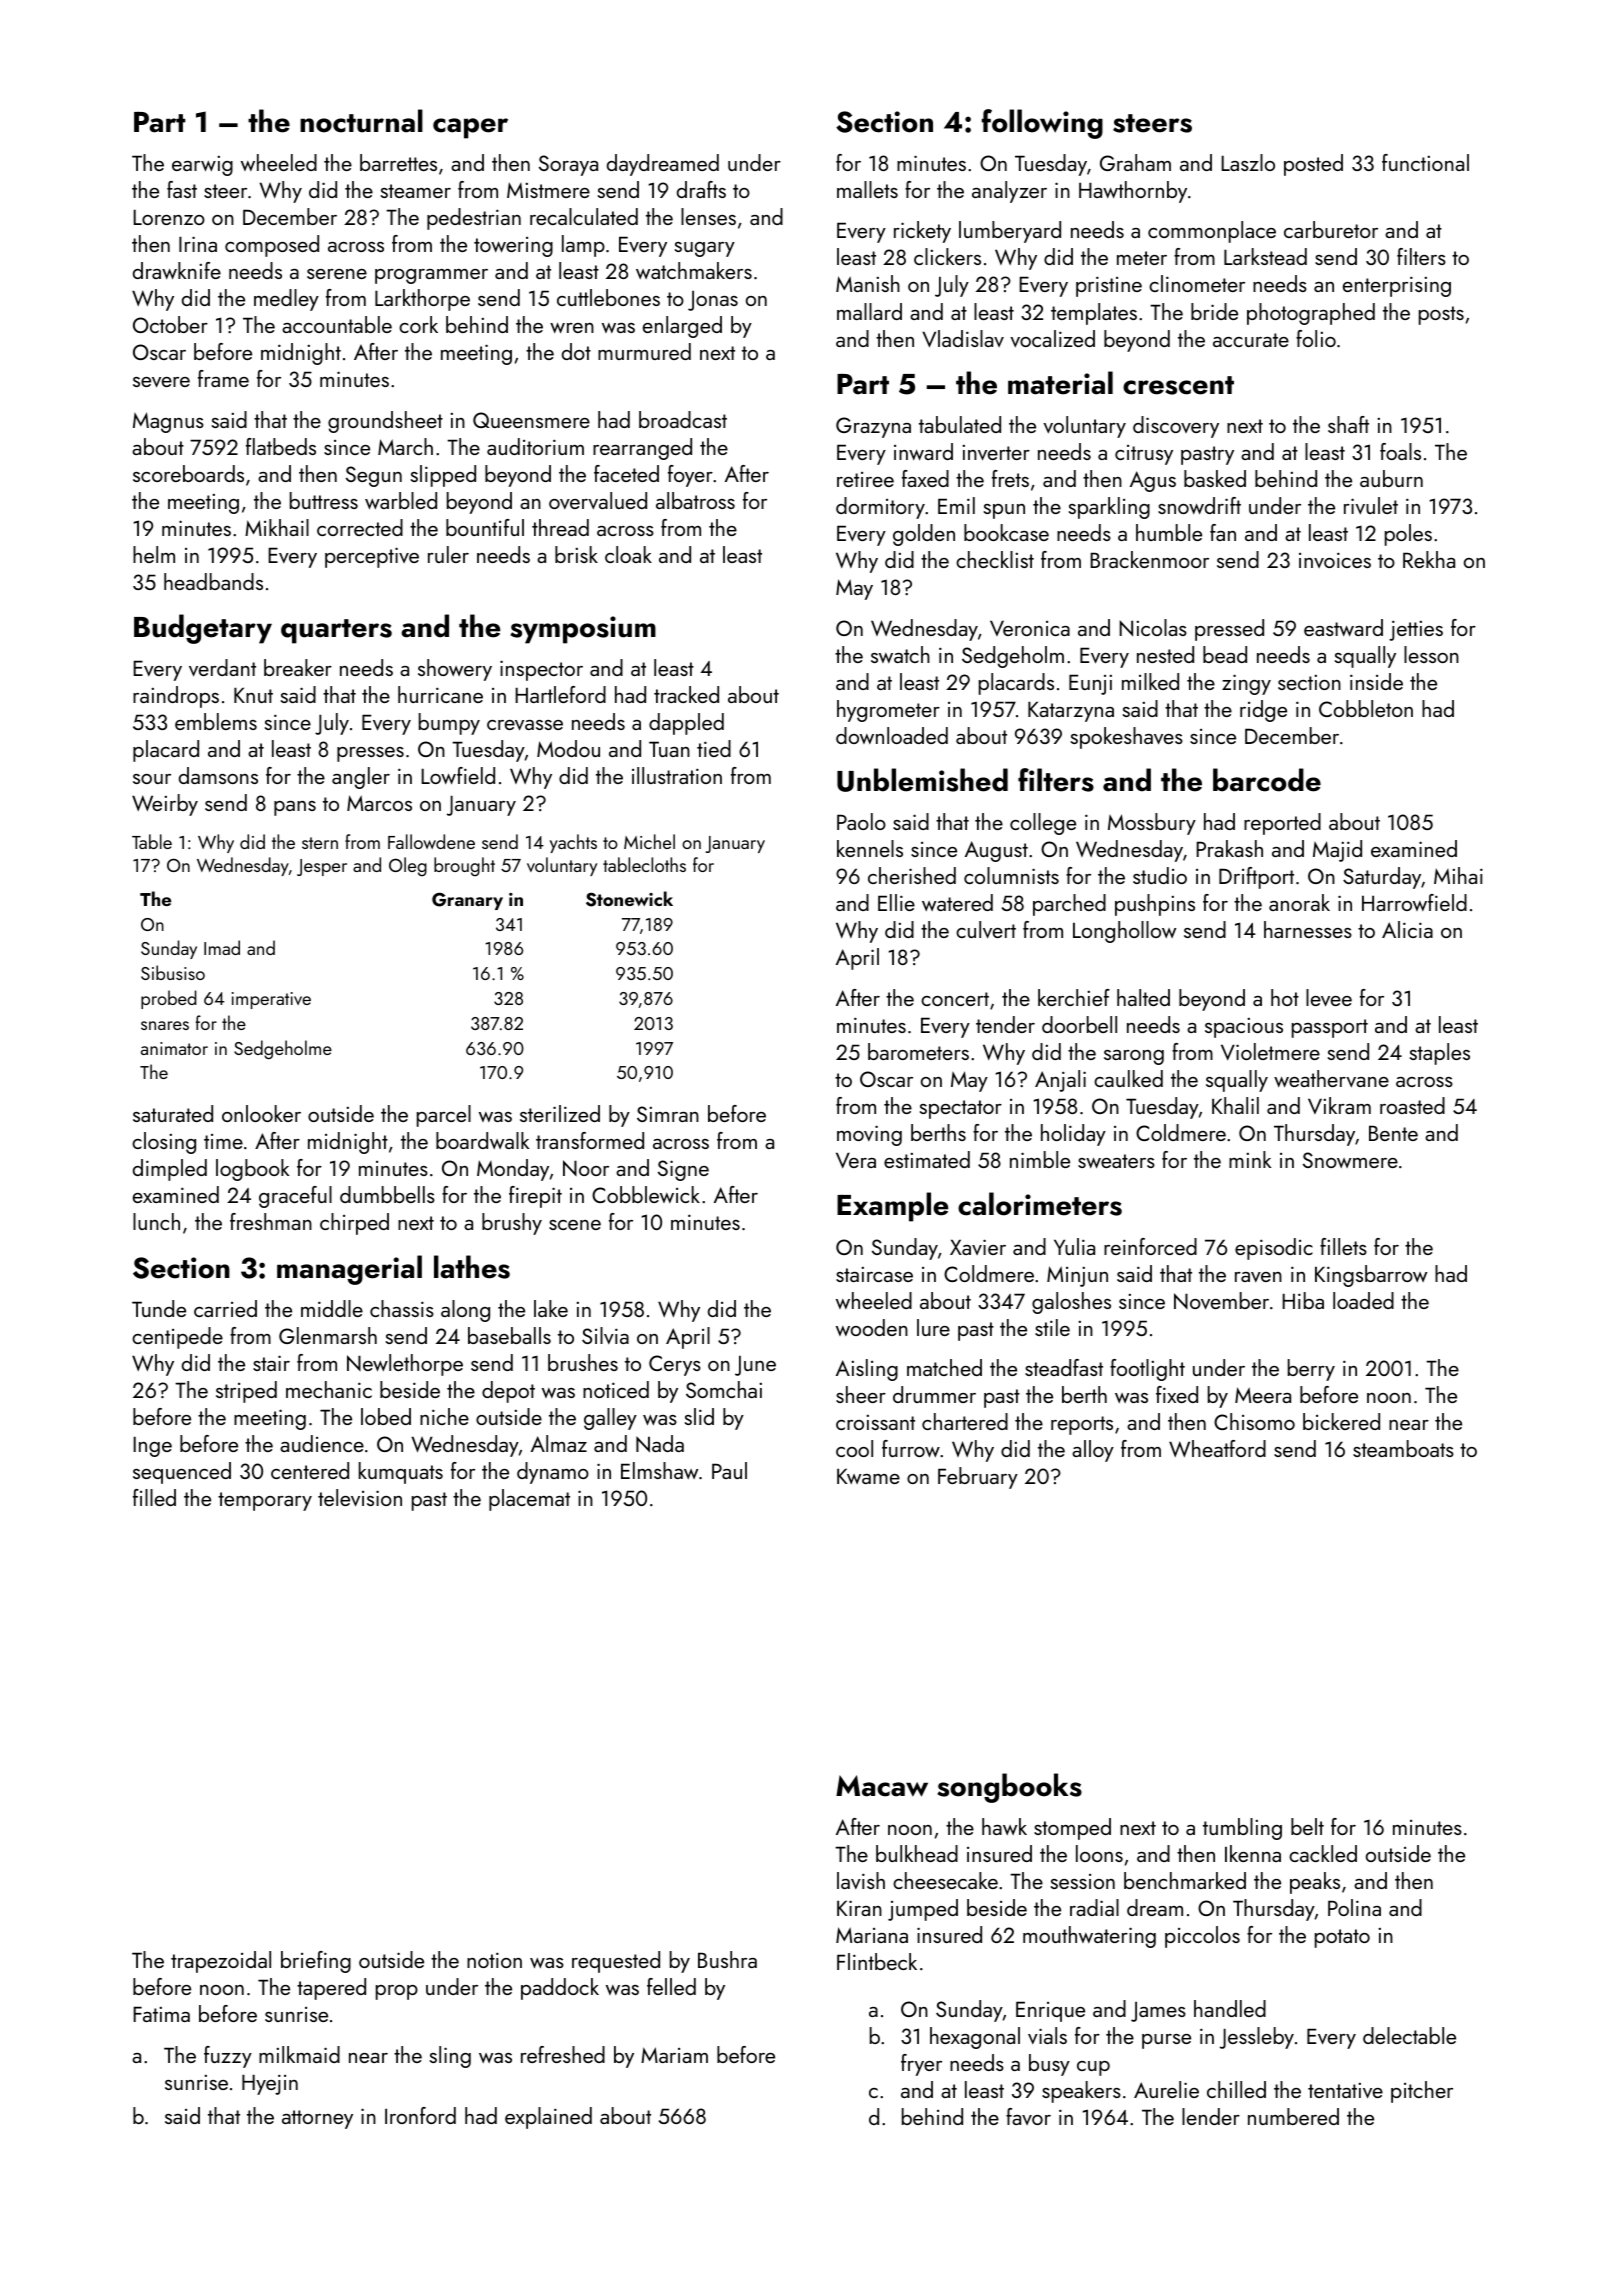 The width and height of the screenshot is (1620, 2292). What do you see at coordinates (921, 2065) in the screenshot?
I see `fryer` at bounding box center [921, 2065].
